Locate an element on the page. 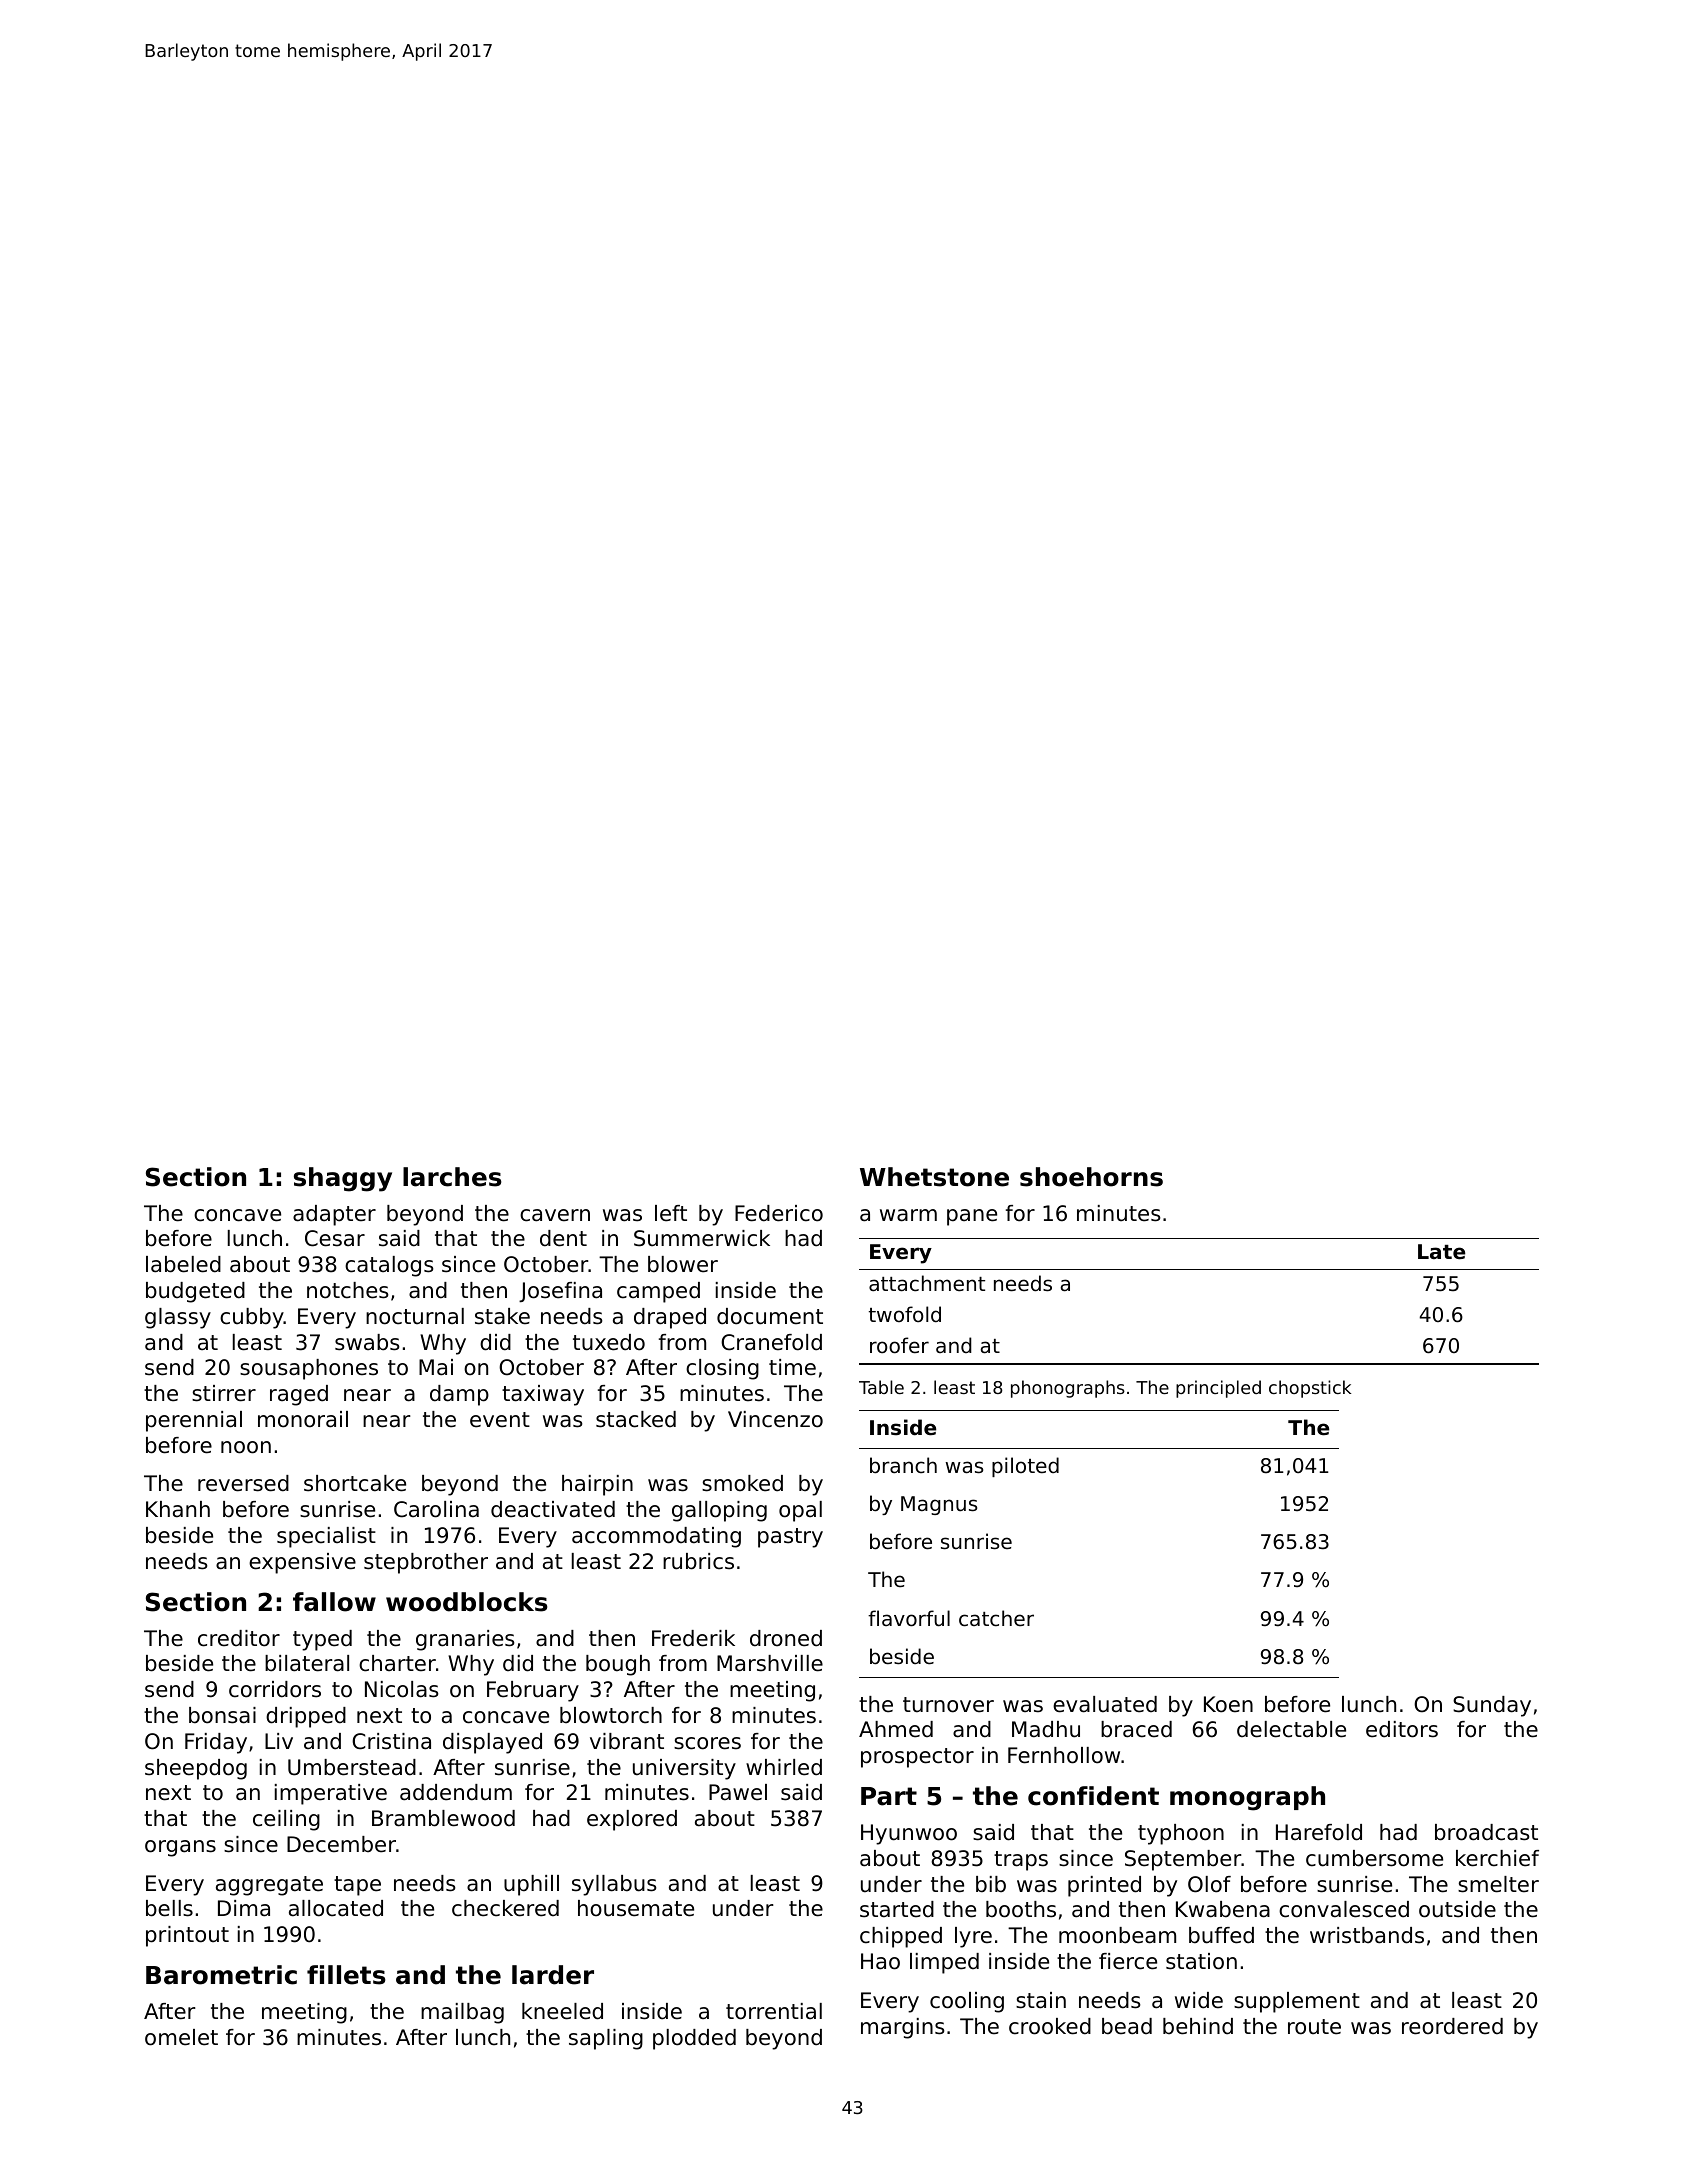  catalogs is located at coordinates (389, 1266).
